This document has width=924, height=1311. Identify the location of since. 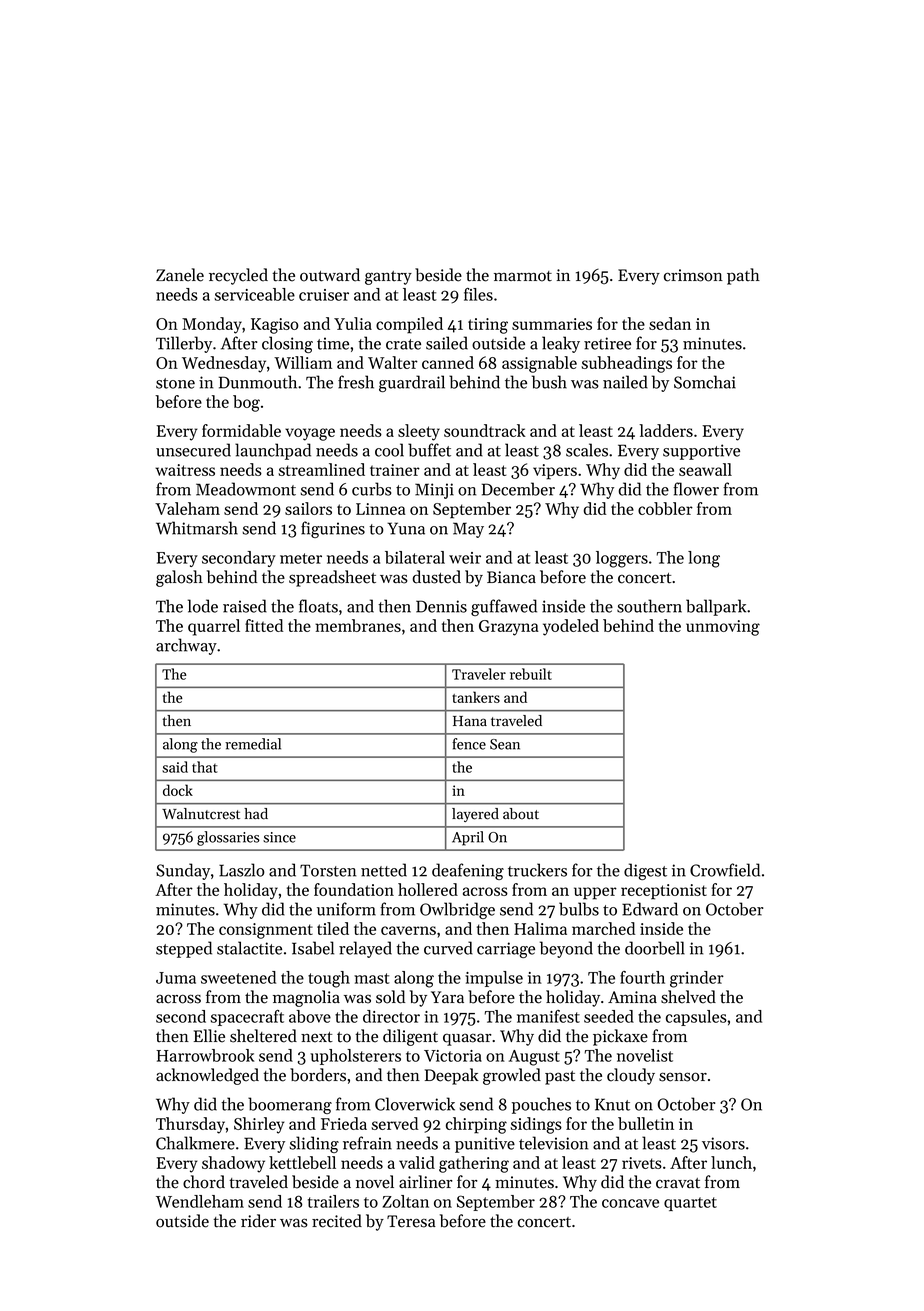
(279, 837).
